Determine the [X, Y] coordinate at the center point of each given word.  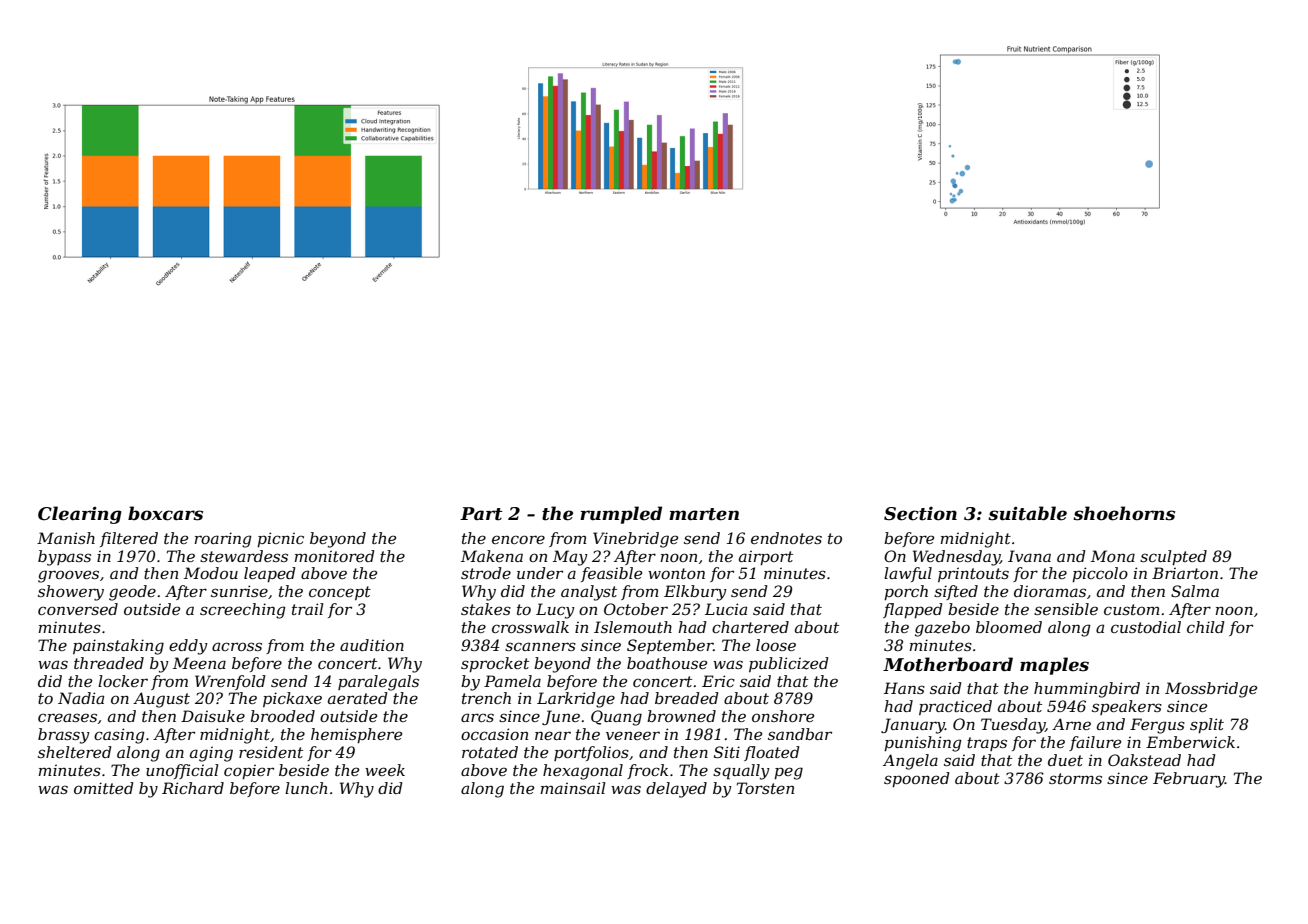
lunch [306, 788]
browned [681, 716]
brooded [282, 716]
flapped [913, 610]
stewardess [244, 556]
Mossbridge [1211, 690]
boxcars [165, 513]
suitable [1027, 513]
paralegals [378, 683]
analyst [589, 593]
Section [920, 513]
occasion [494, 734]
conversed [78, 609]
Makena [492, 556]
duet [1065, 760]
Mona [1113, 556]
